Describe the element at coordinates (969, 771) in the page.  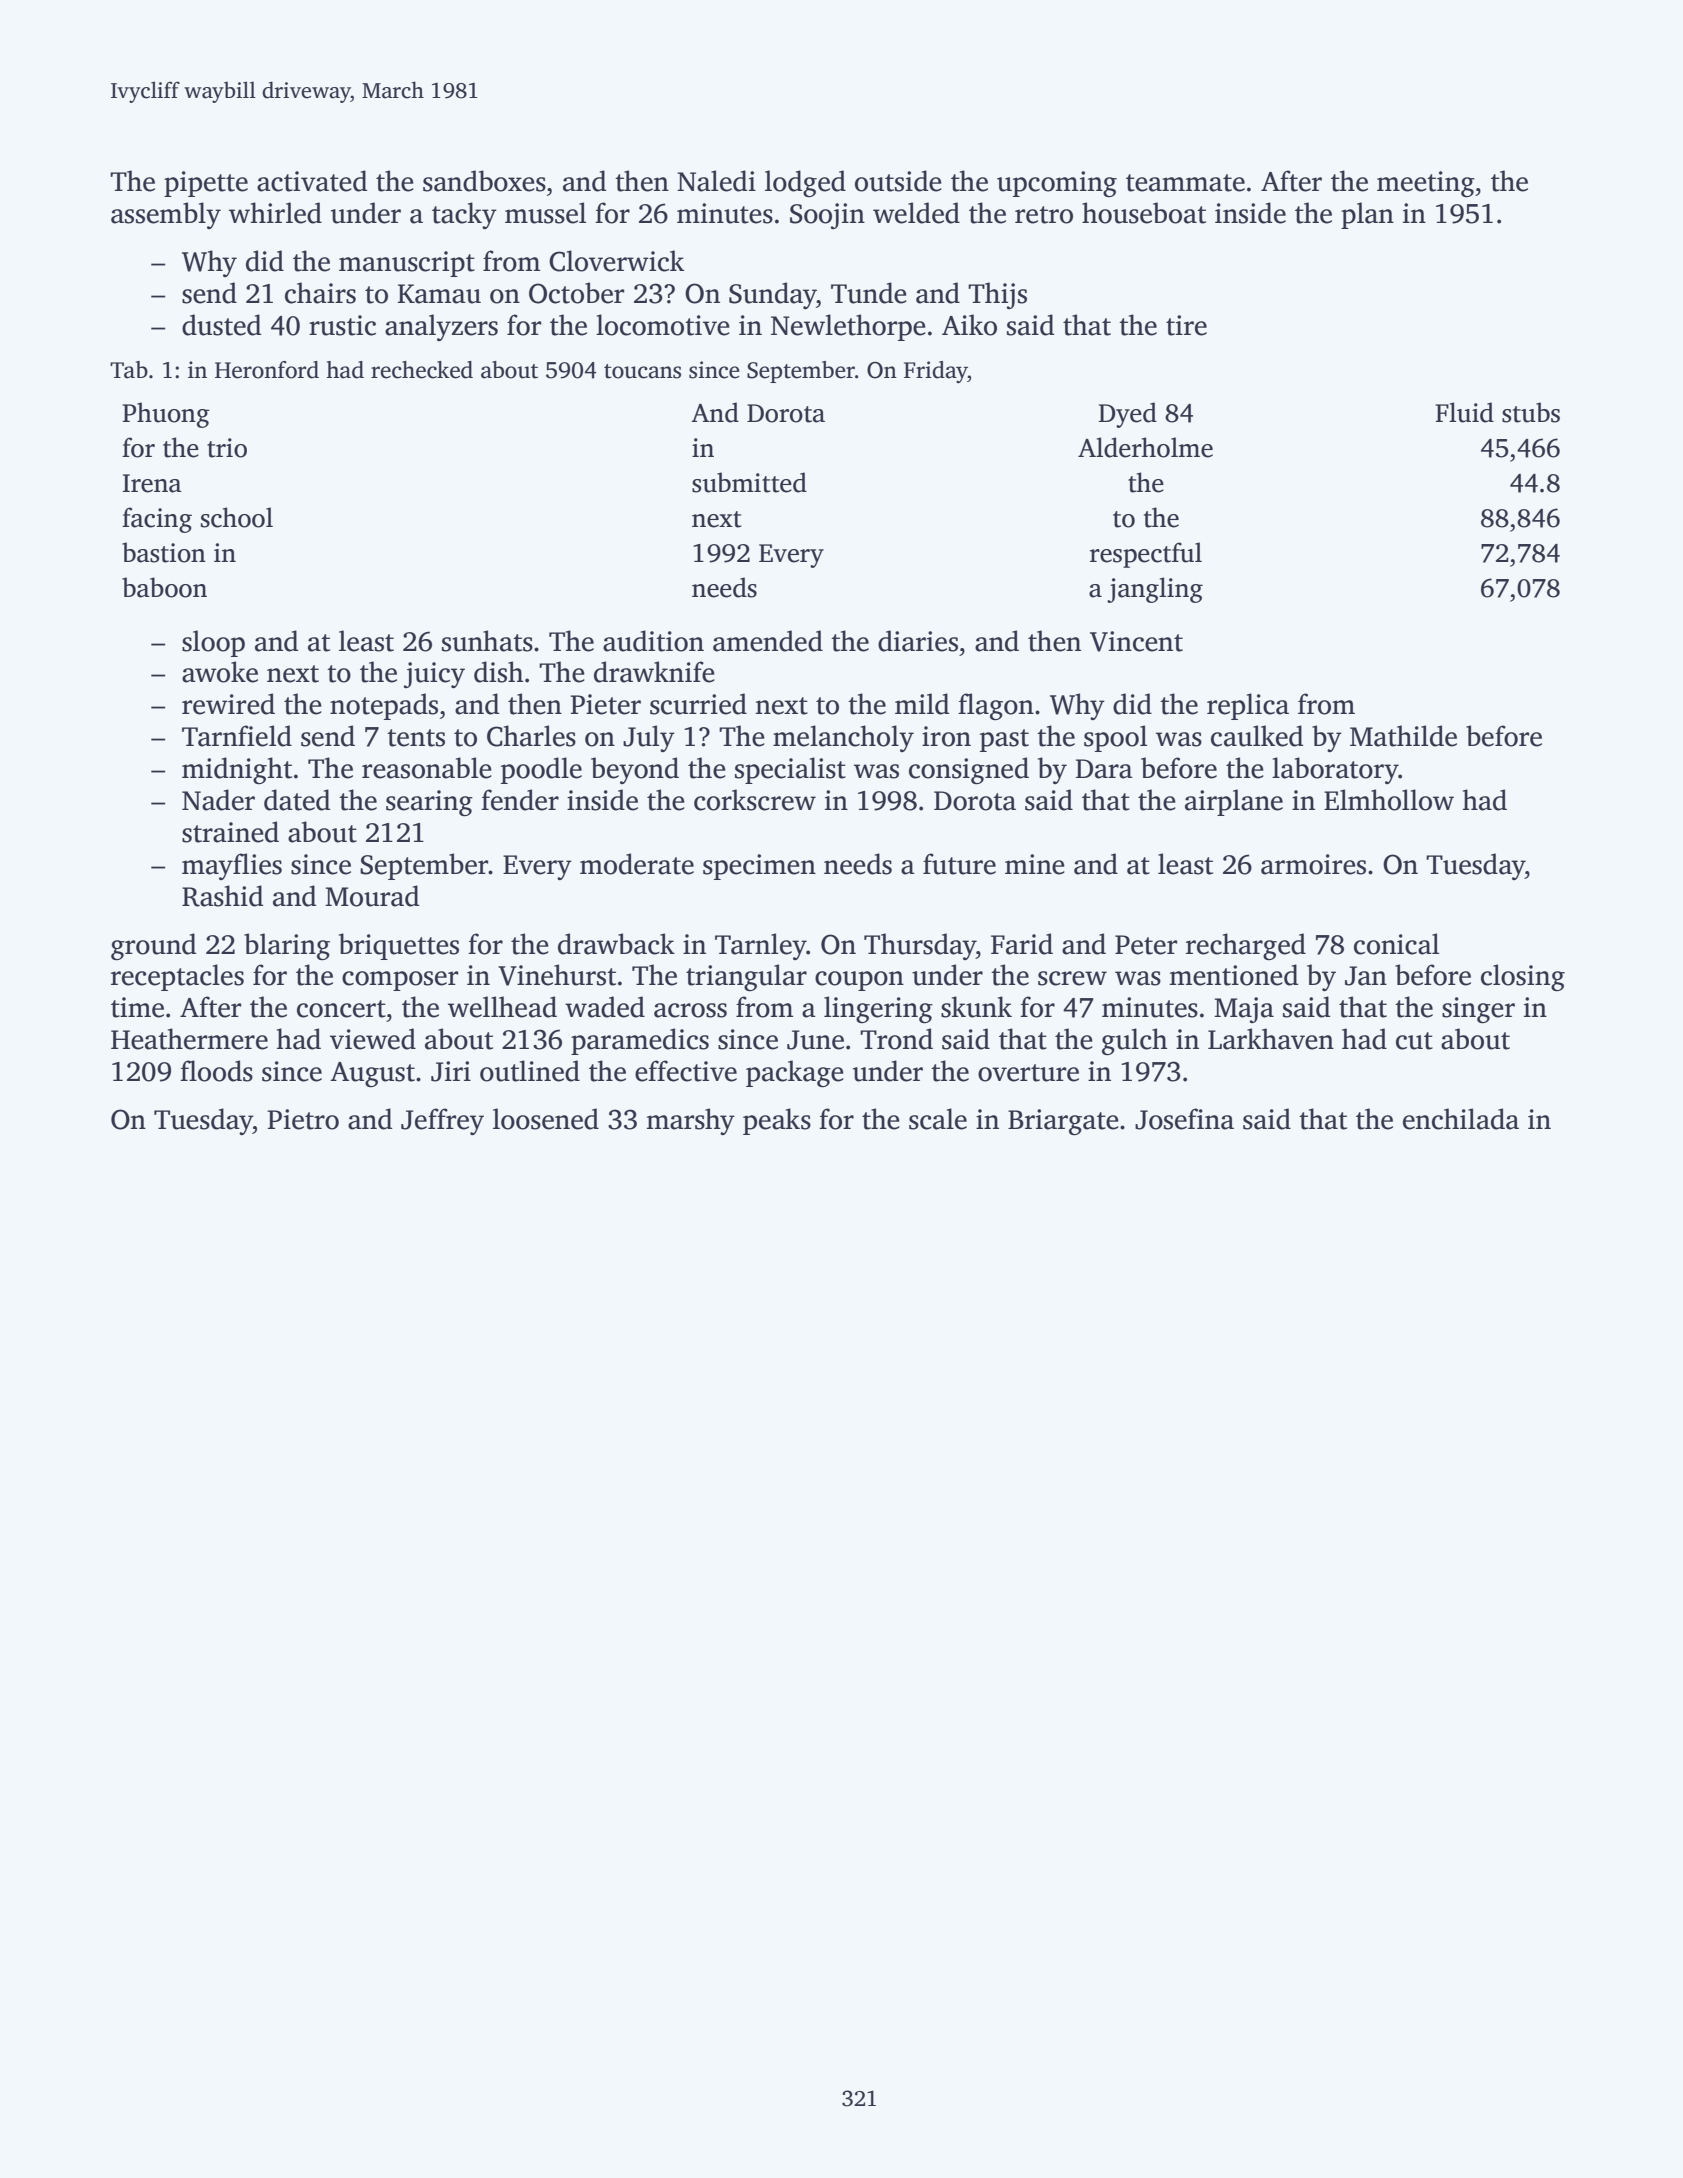
I see `consigned` at that location.
